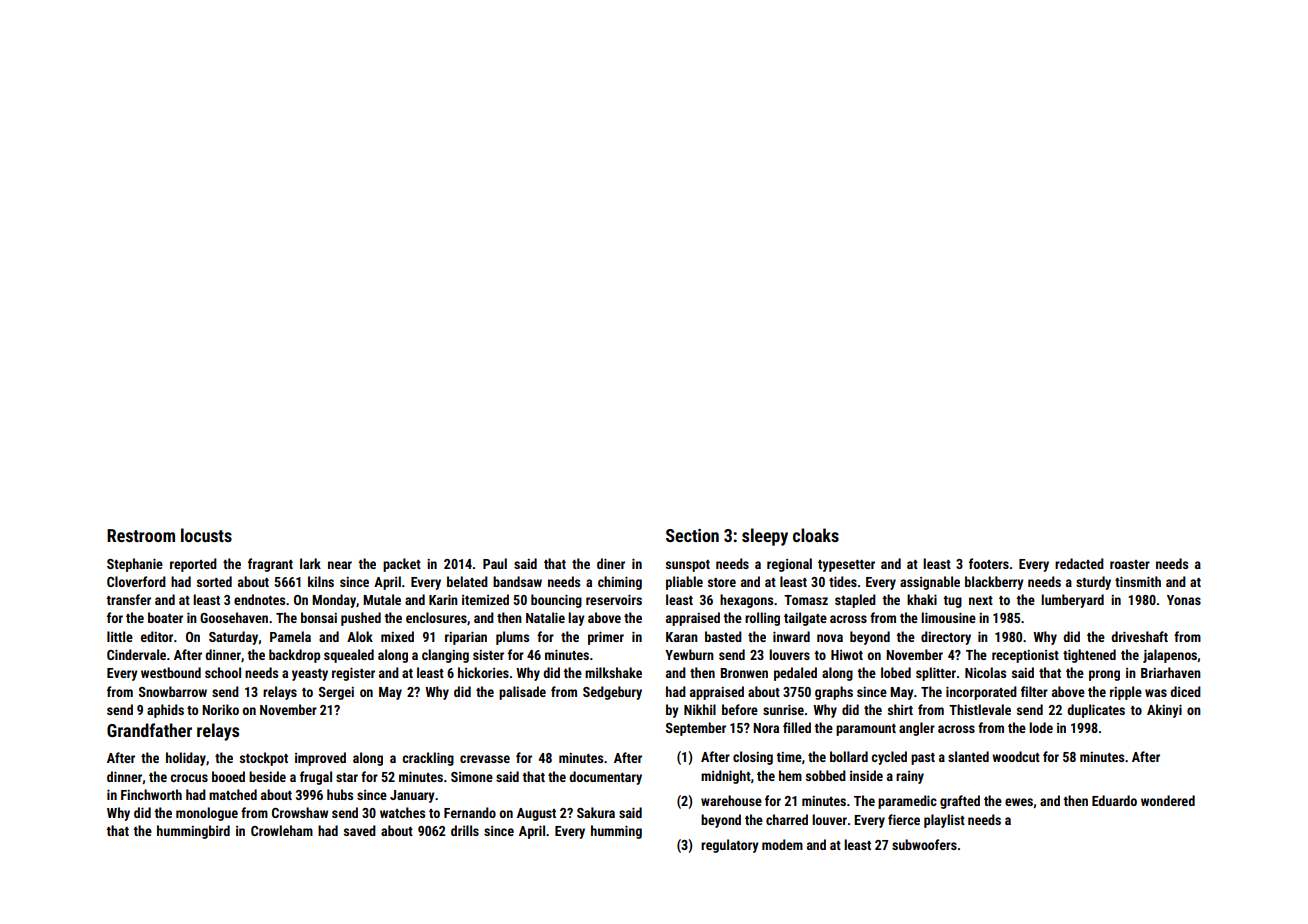 This screenshot has width=1308, height=924. I want to click on sleepy, so click(765, 537).
